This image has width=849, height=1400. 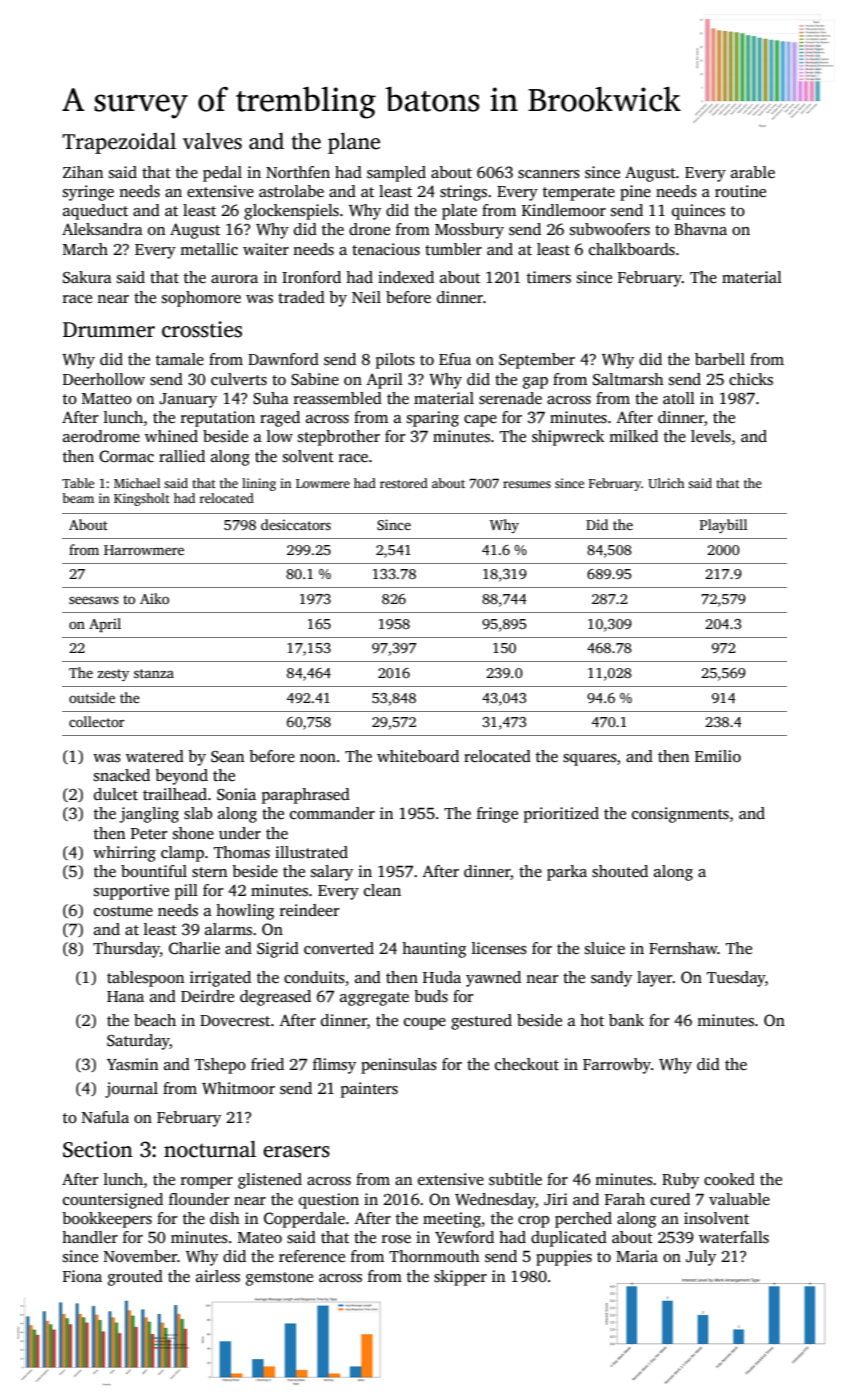 What do you see at coordinates (212, 141) in the image?
I see `valves` at bounding box center [212, 141].
